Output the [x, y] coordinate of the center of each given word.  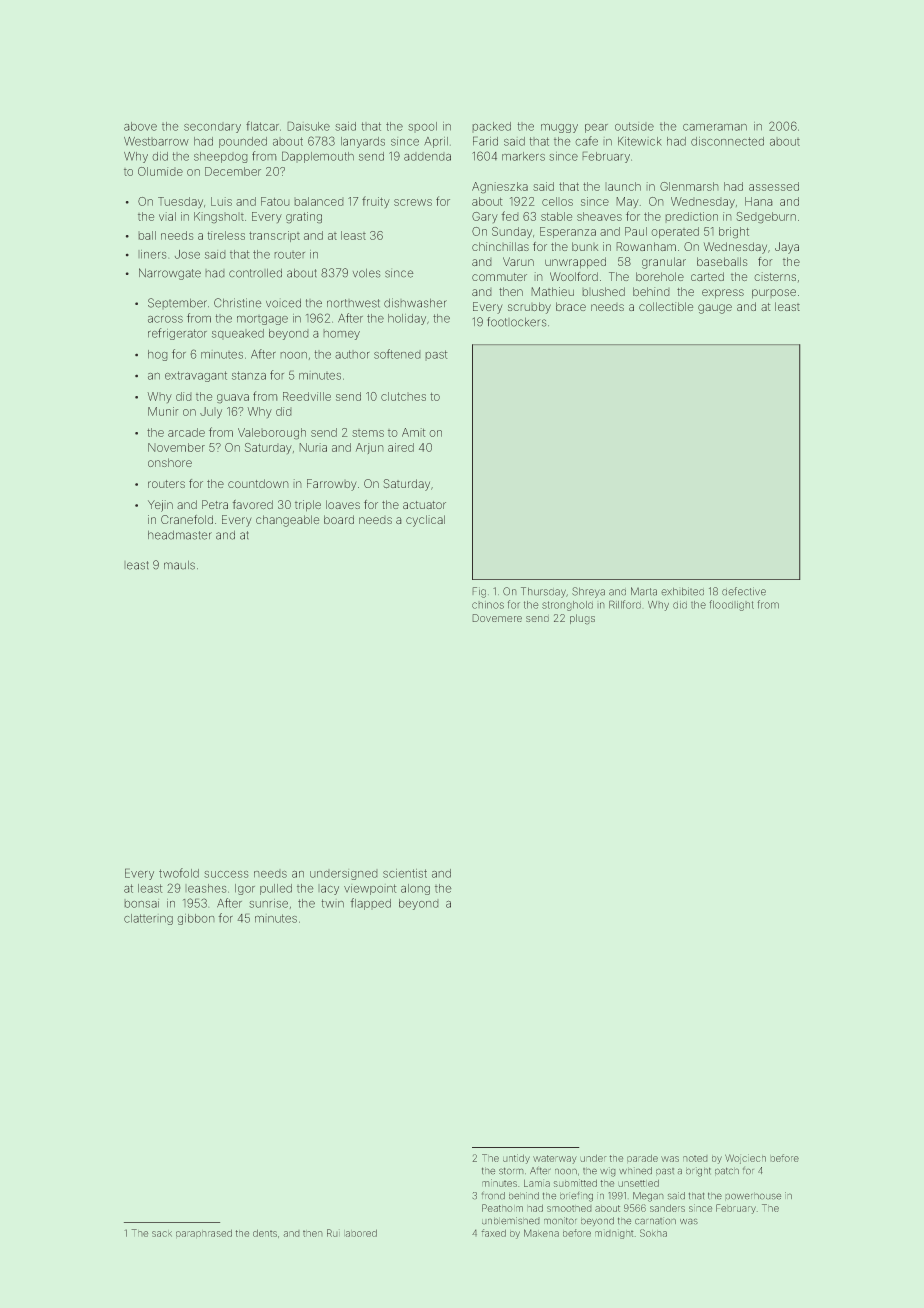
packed [492, 126]
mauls [179, 565]
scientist [405, 873]
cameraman [715, 127]
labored [361, 1233]
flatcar [262, 126]
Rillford [625, 604]
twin [333, 903]
